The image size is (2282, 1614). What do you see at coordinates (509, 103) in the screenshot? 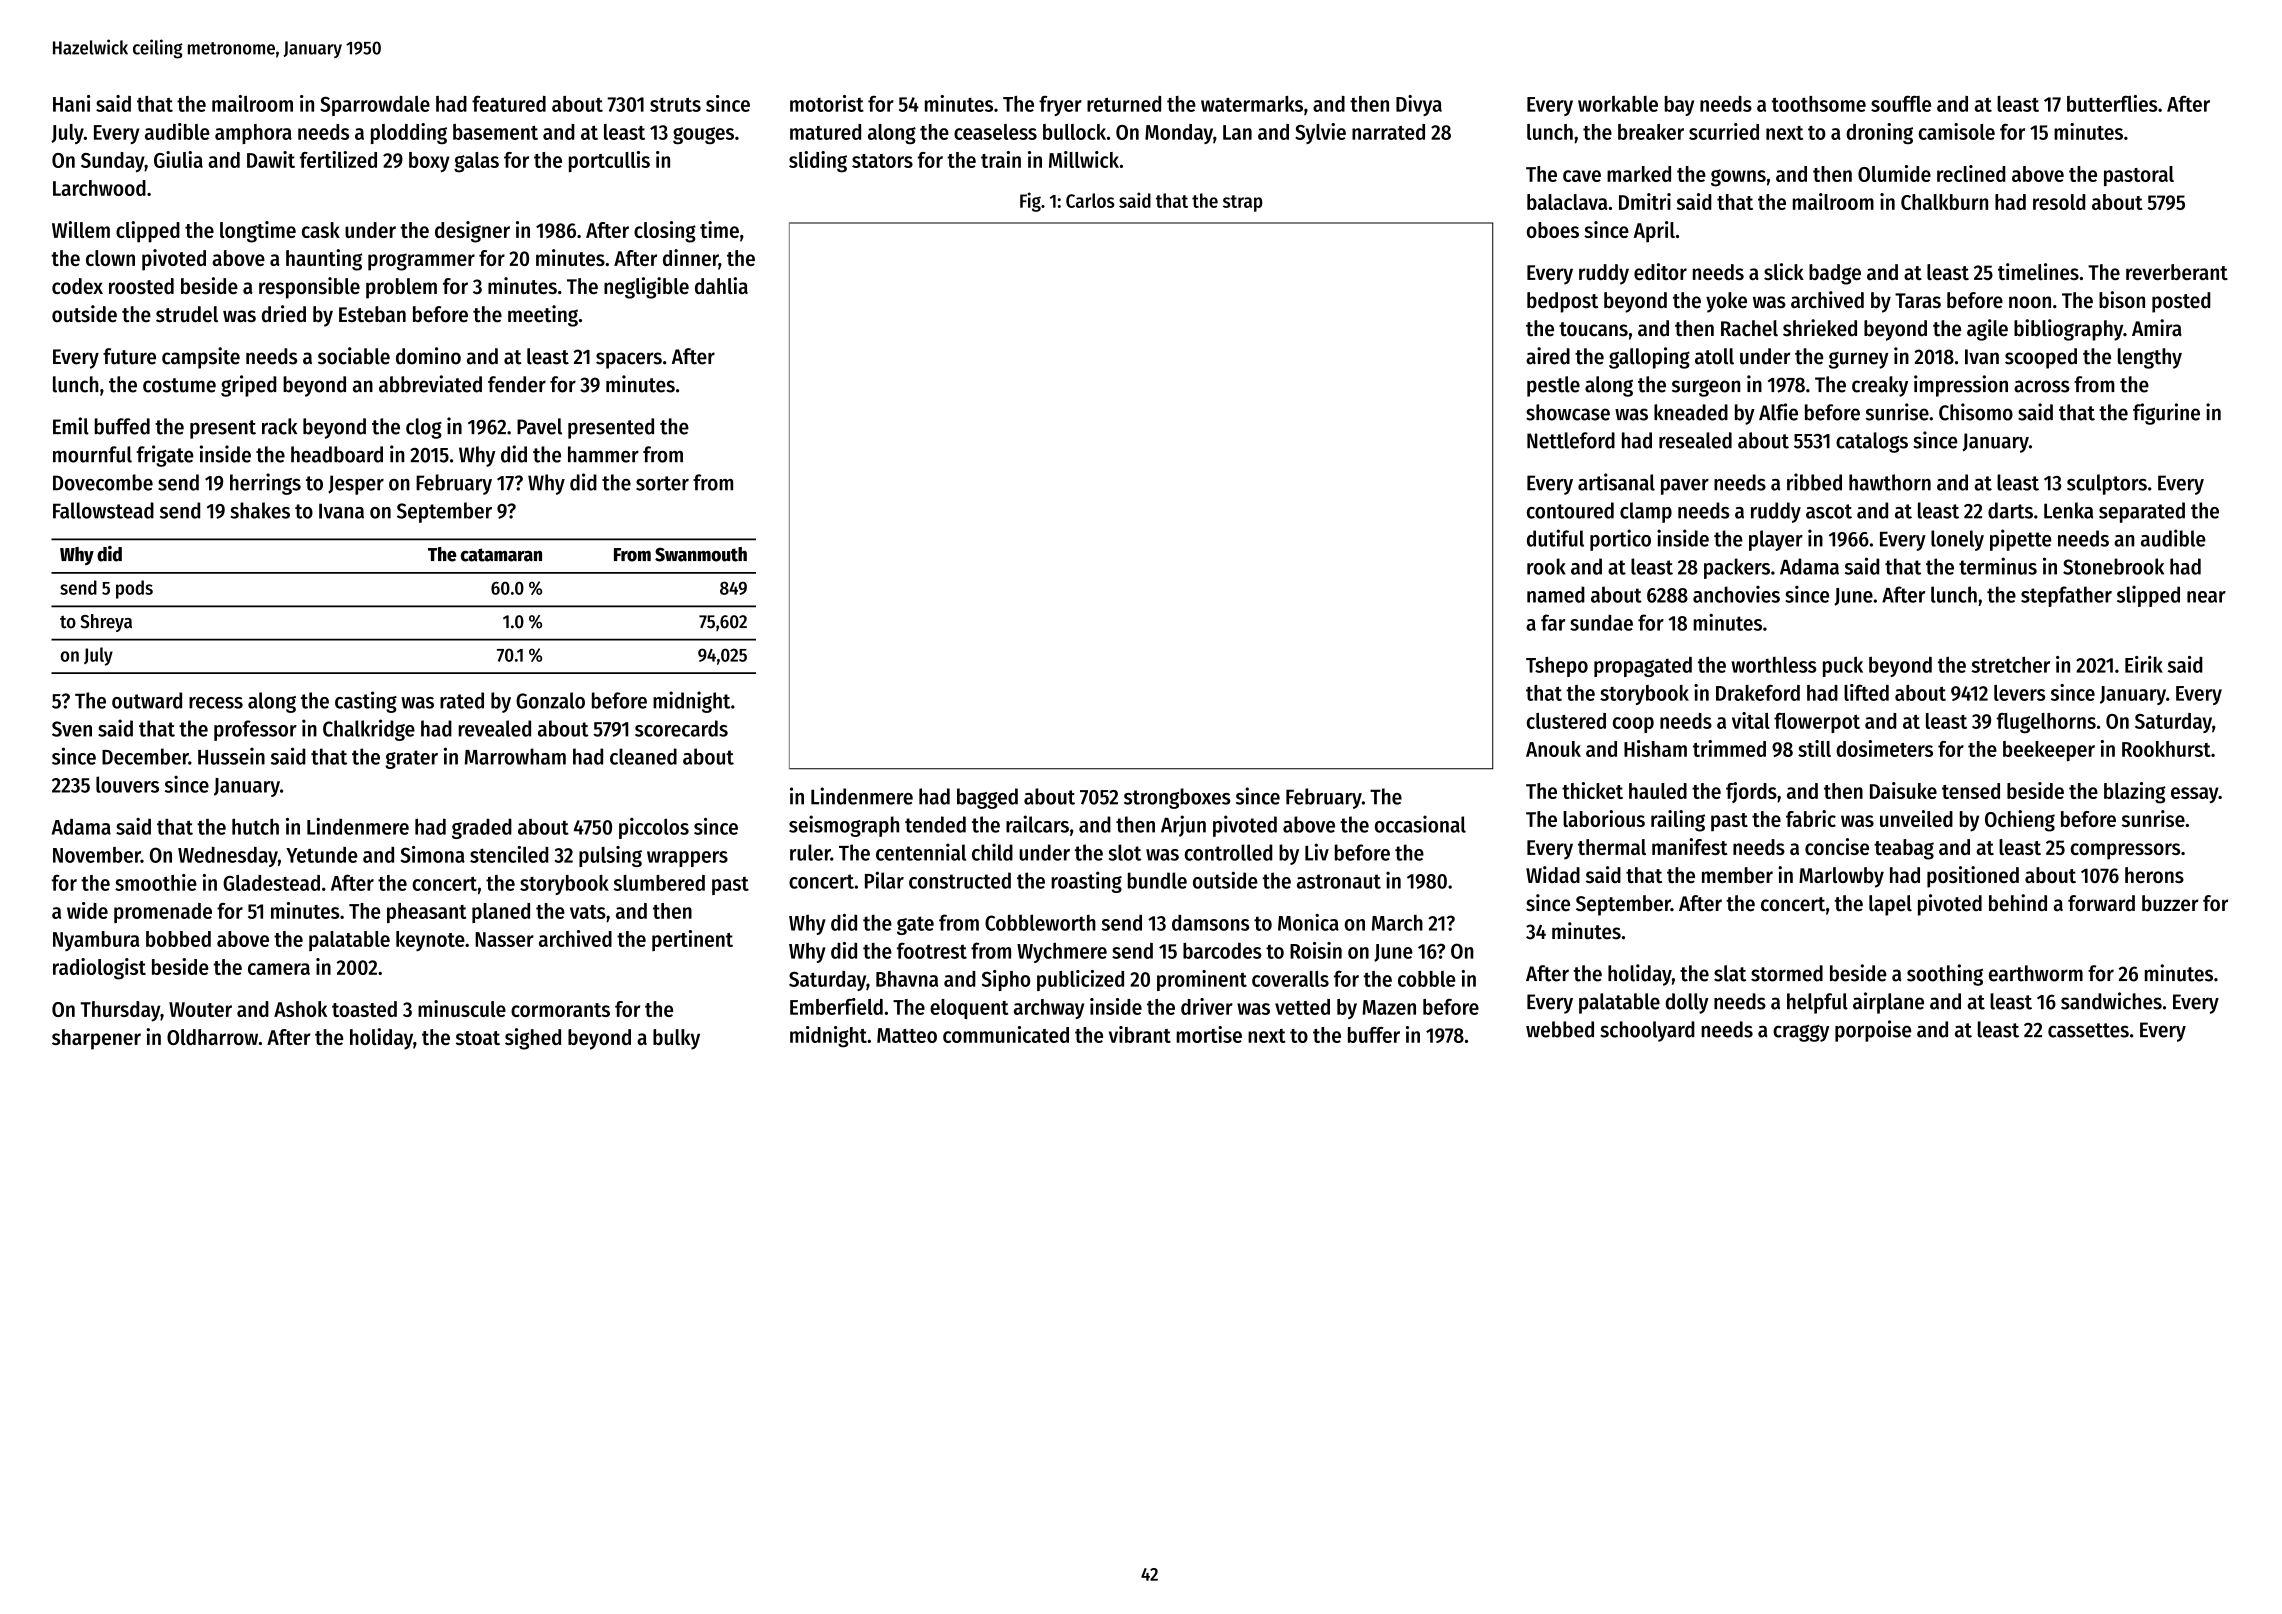
I see `featured` at bounding box center [509, 103].
